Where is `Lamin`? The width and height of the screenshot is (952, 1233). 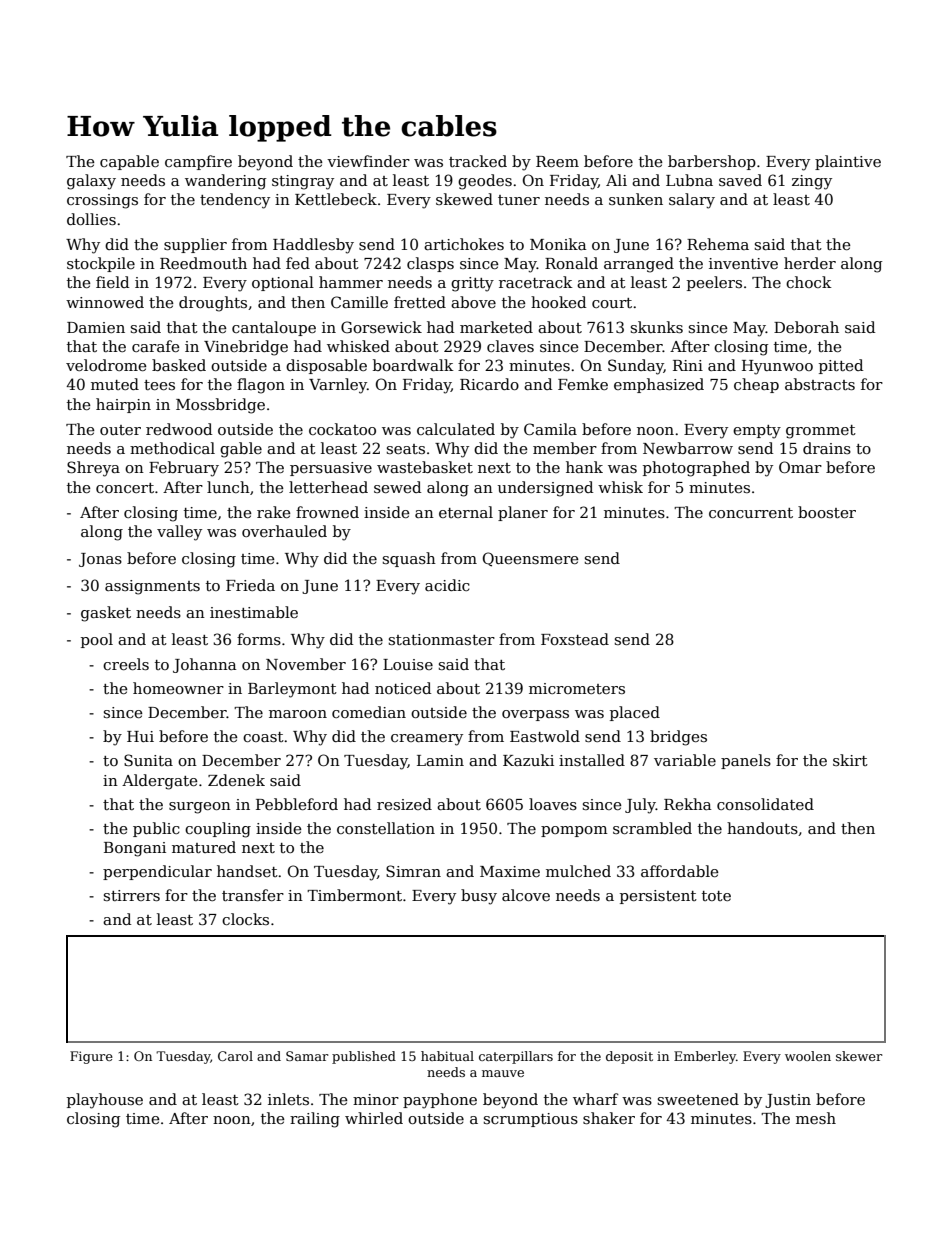 Lamin is located at coordinates (440, 760).
